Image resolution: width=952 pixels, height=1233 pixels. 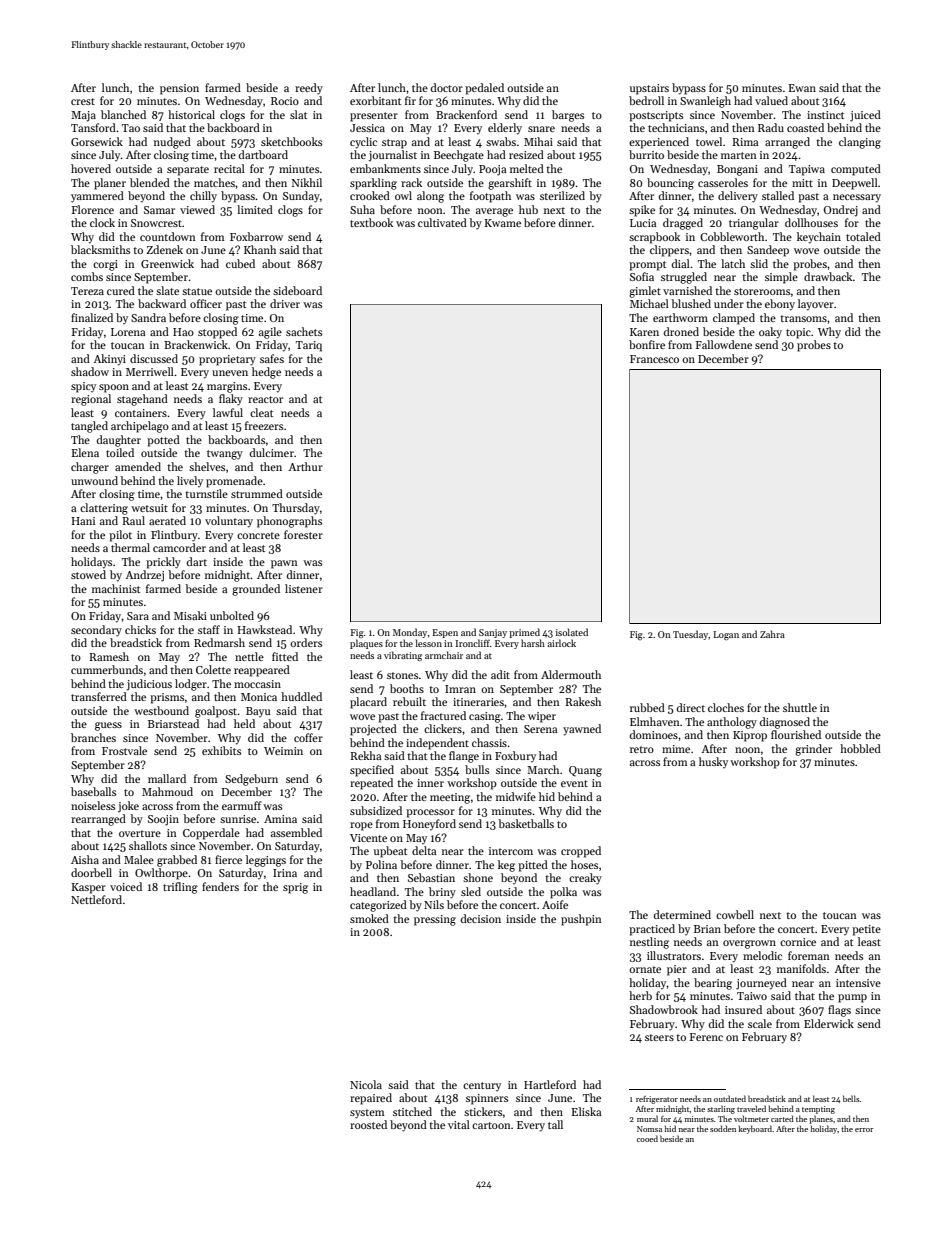 What do you see at coordinates (179, 89) in the screenshot?
I see `pension` at bounding box center [179, 89].
